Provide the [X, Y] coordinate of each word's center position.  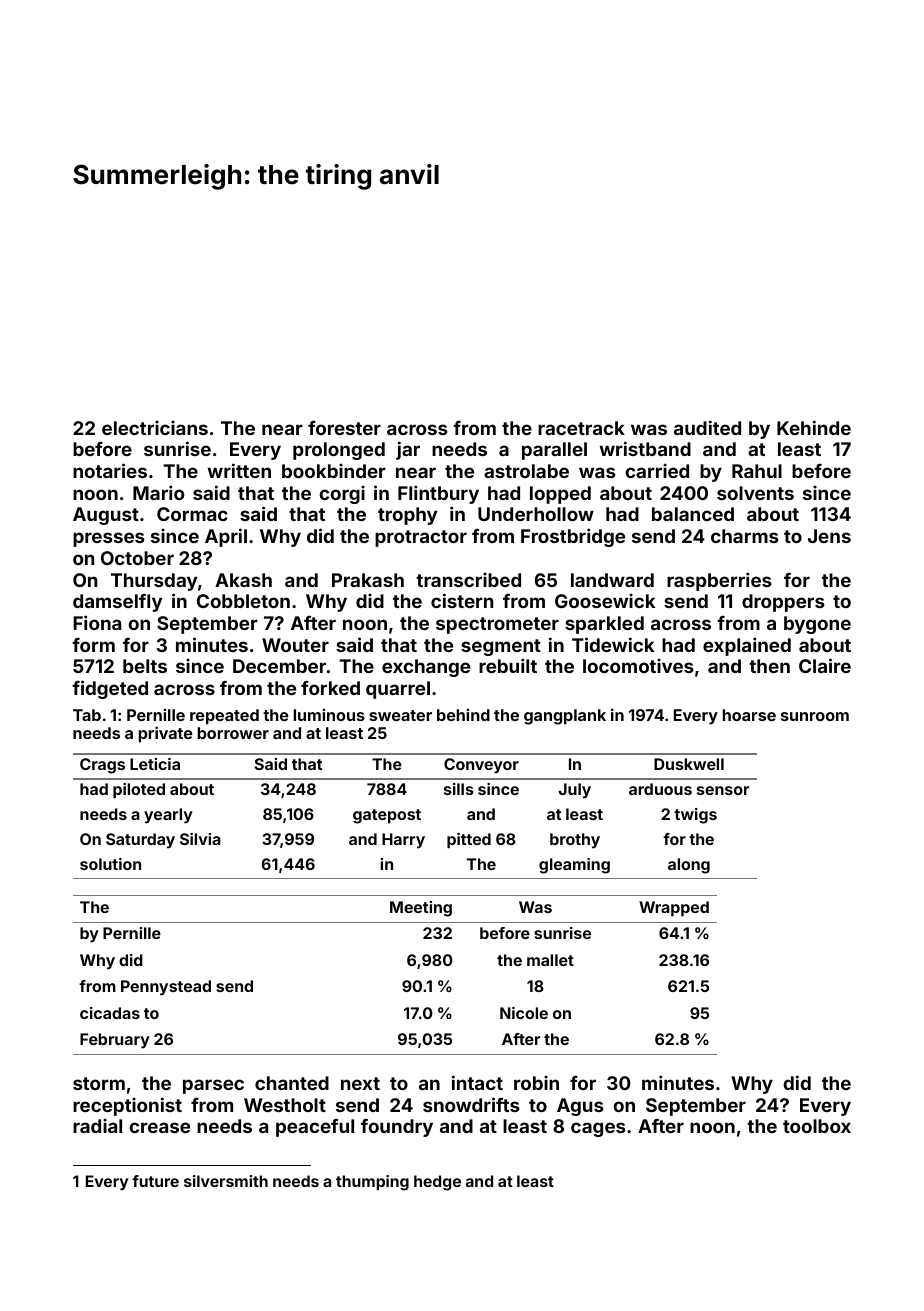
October [137, 558]
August [106, 516]
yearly [168, 816]
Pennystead [166, 988]
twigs [695, 816]
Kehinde [814, 427]
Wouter [295, 645]
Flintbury [438, 494]
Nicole [524, 1013]
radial [97, 1125]
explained [747, 646]
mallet [550, 960]
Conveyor [481, 766]
